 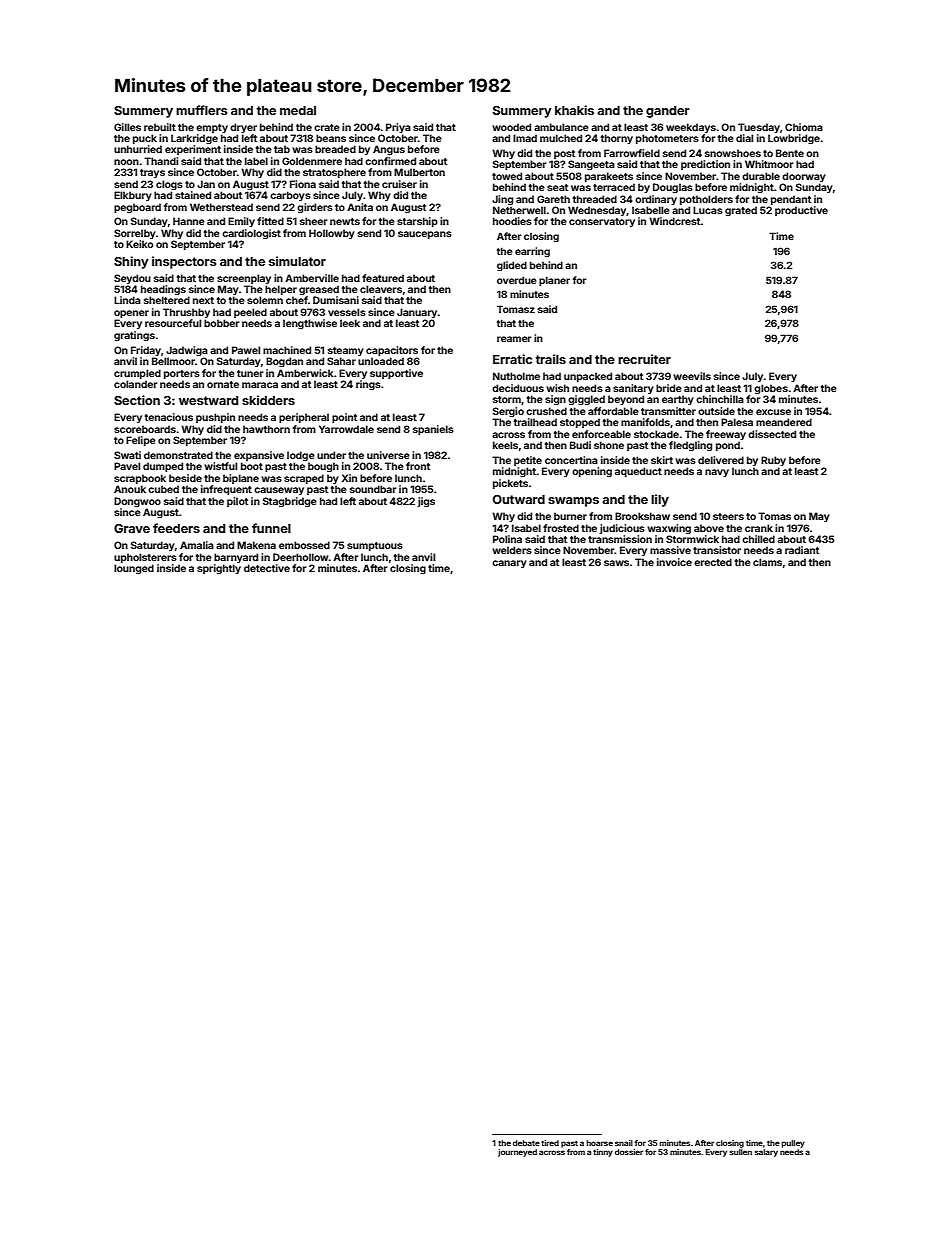 What do you see at coordinates (145, 558) in the screenshot?
I see `upholsterers` at bounding box center [145, 558].
